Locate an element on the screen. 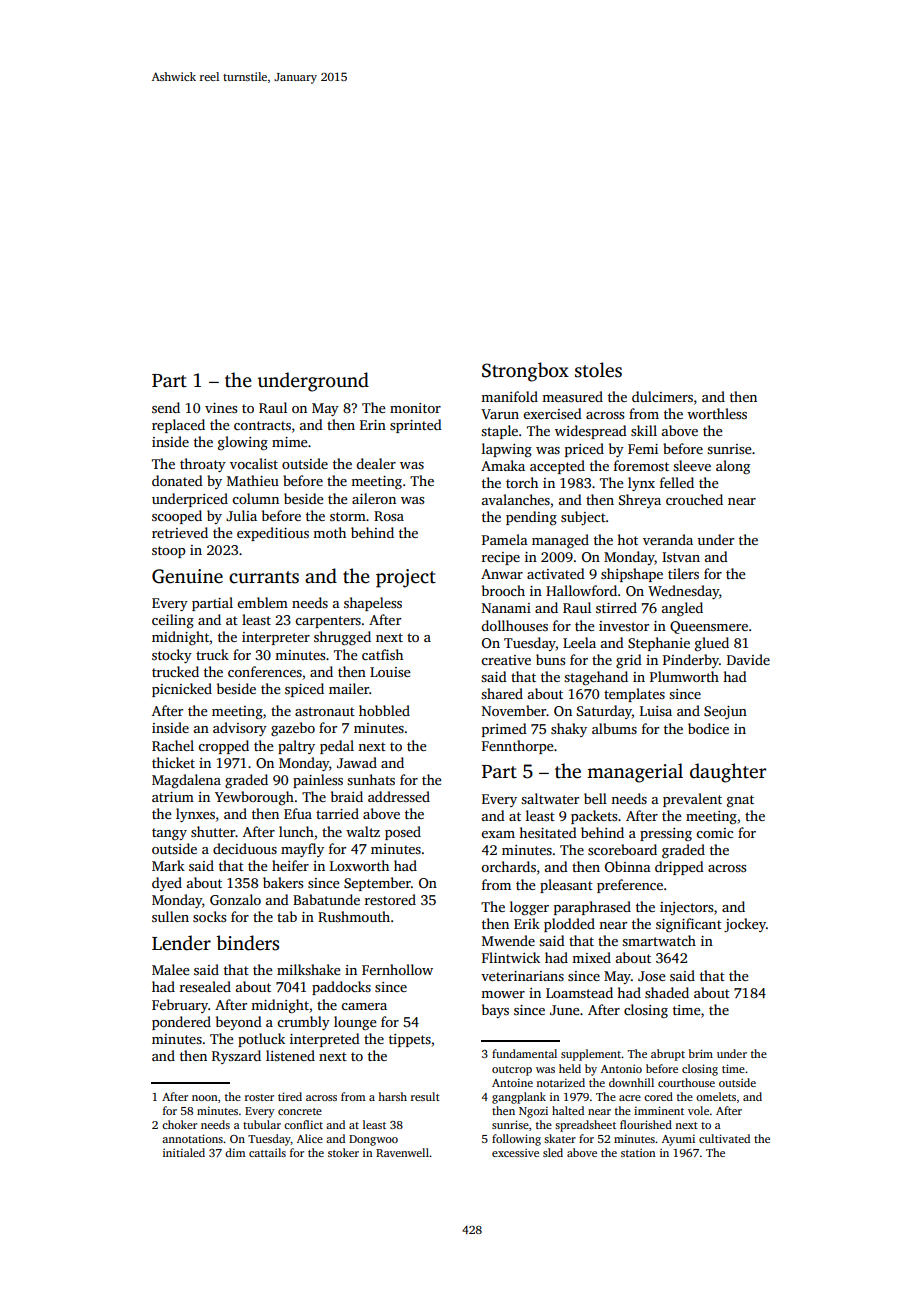 Image resolution: width=924 pixels, height=1311 pixels. shared is located at coordinates (502, 693).
